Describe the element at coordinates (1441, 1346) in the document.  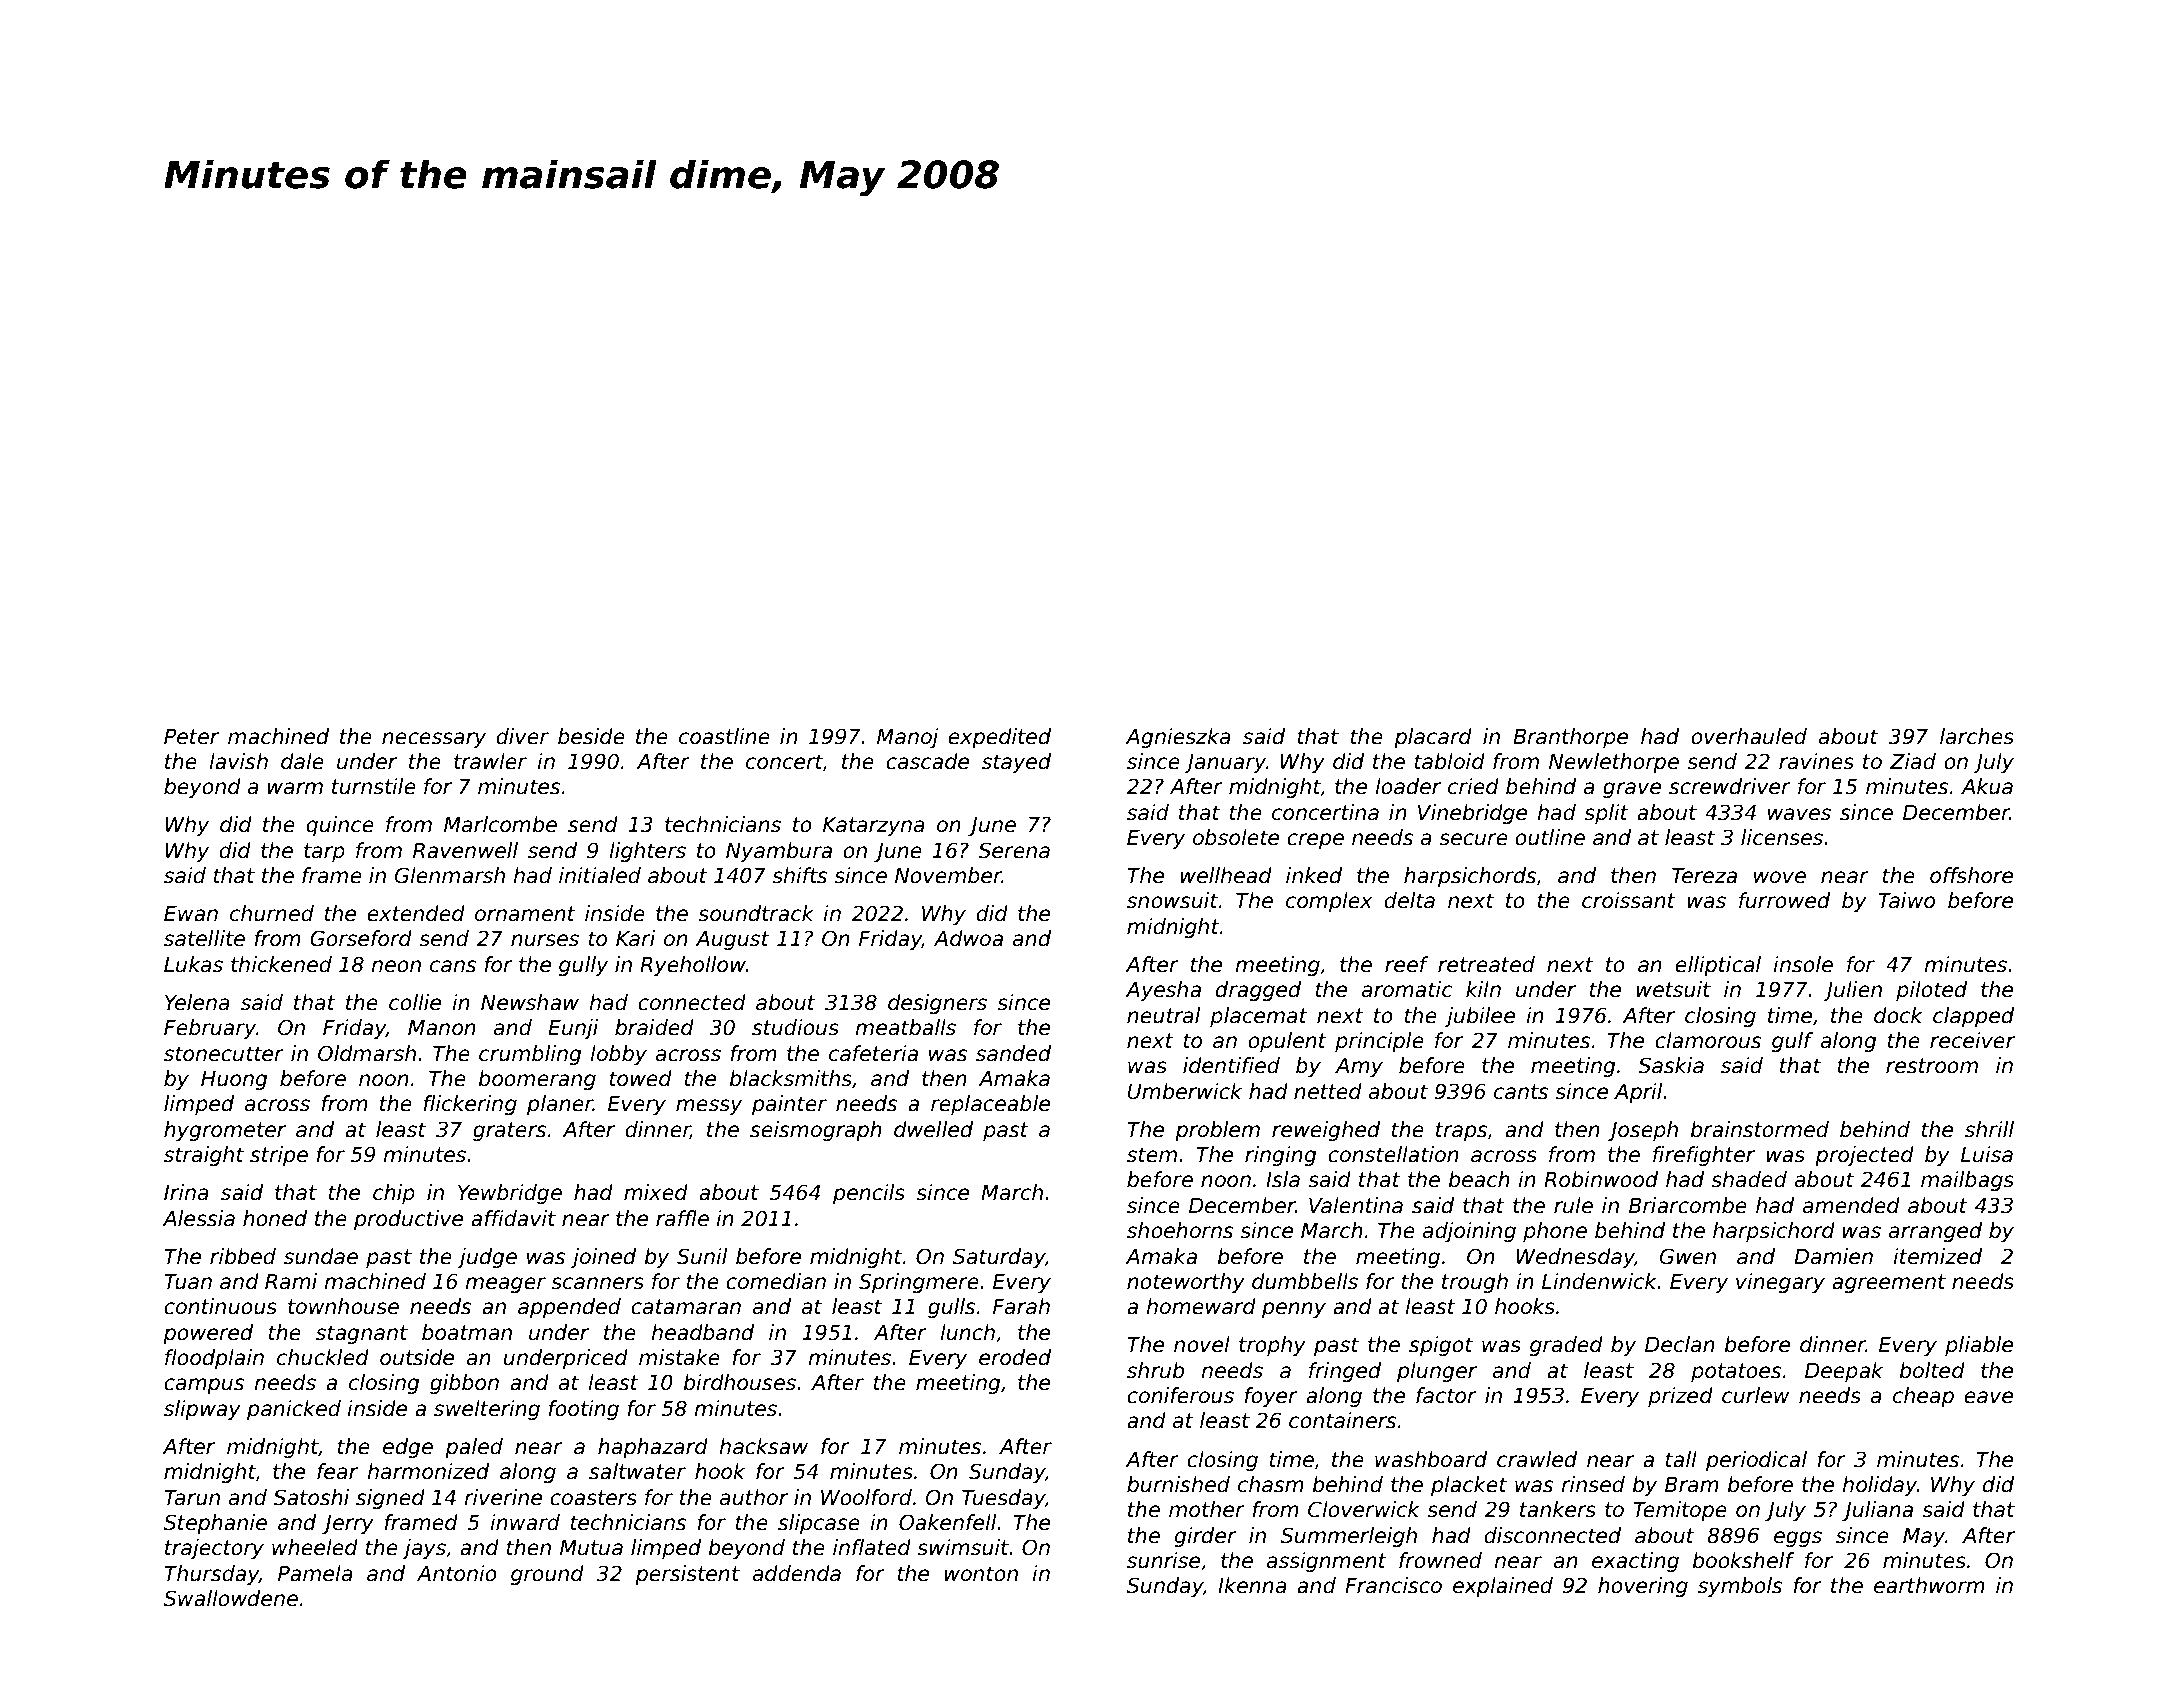
I see `spigot` at that location.
